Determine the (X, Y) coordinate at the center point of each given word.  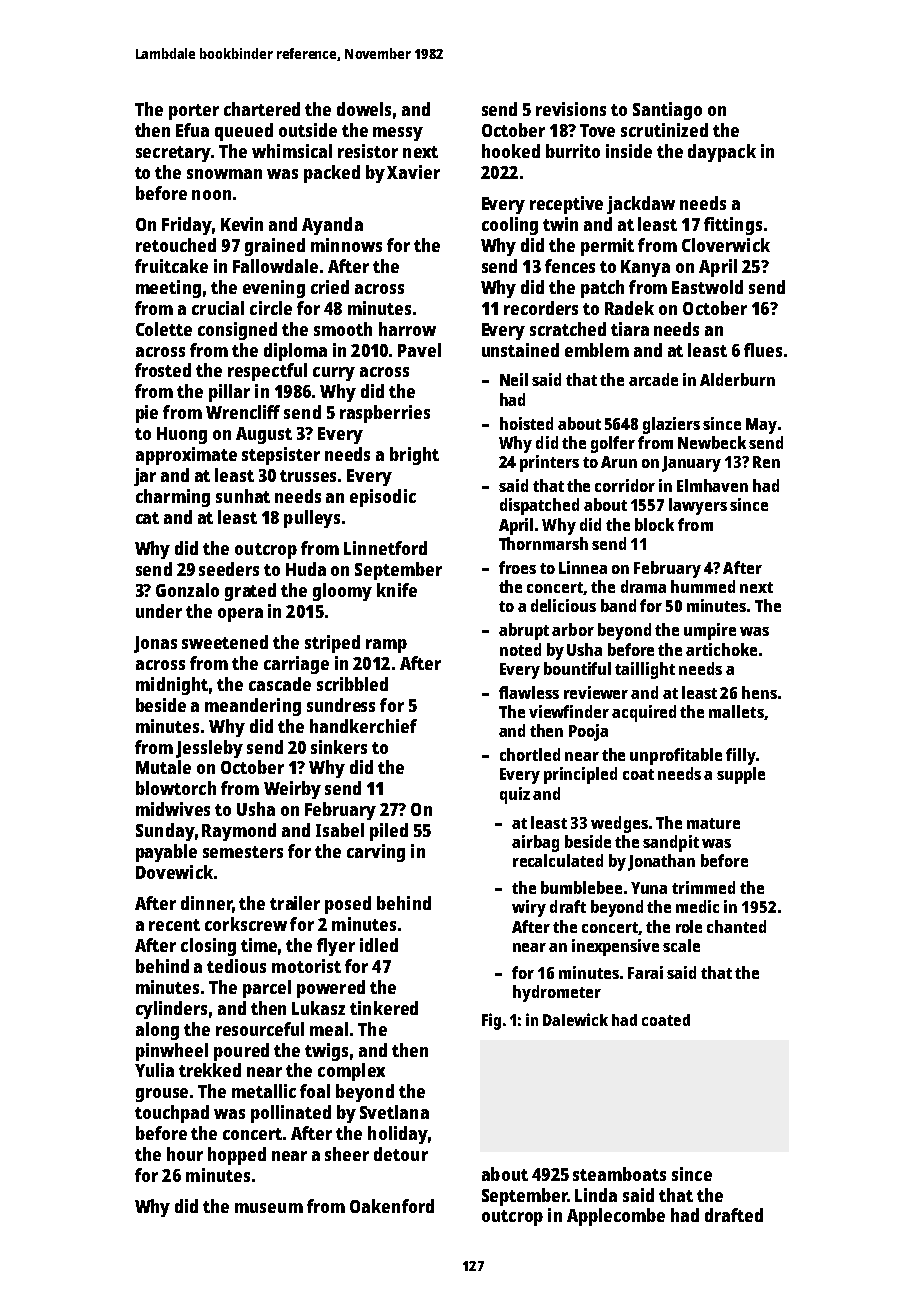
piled (389, 832)
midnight (172, 686)
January (691, 464)
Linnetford (385, 548)
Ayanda (332, 226)
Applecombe (616, 1217)
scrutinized (664, 130)
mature (713, 823)
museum (269, 1208)
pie (147, 414)
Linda (596, 1195)
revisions (571, 109)
